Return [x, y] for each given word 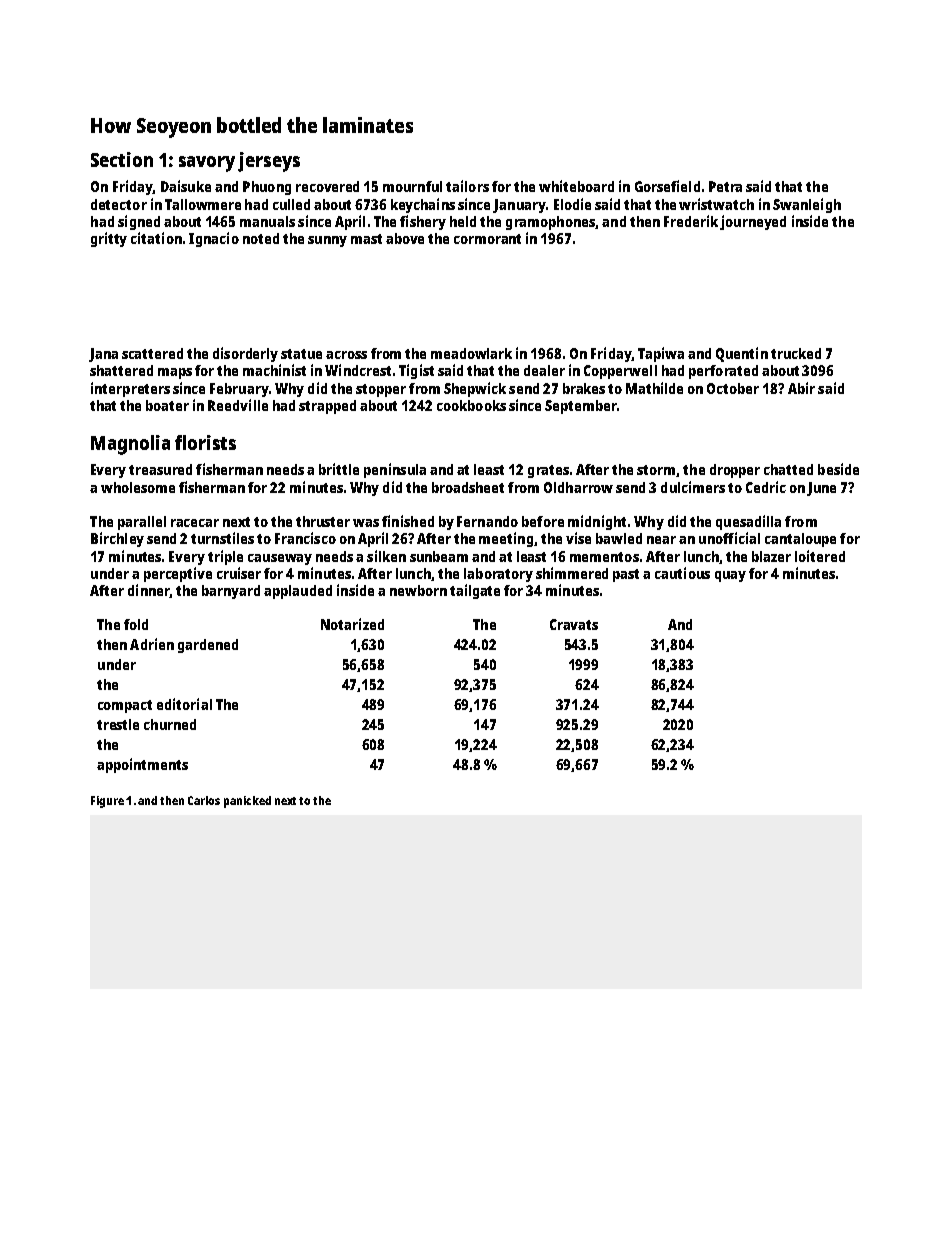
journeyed [753, 222]
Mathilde [654, 388]
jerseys [269, 162]
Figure [107, 802]
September [581, 407]
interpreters [130, 389]
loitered [820, 556]
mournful [412, 186]
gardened [208, 646]
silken [386, 556]
